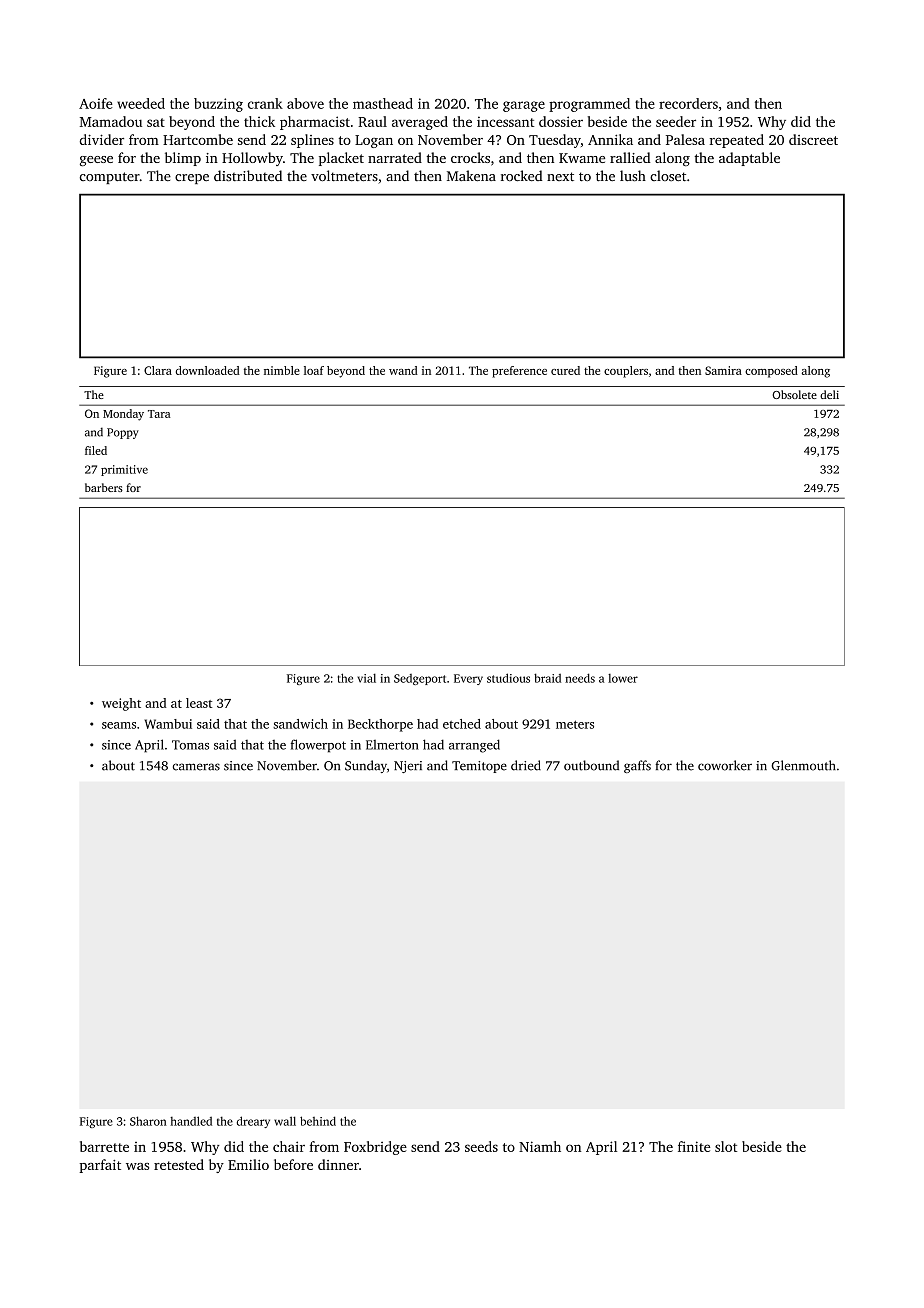  I want to click on dinner, so click(338, 1164).
